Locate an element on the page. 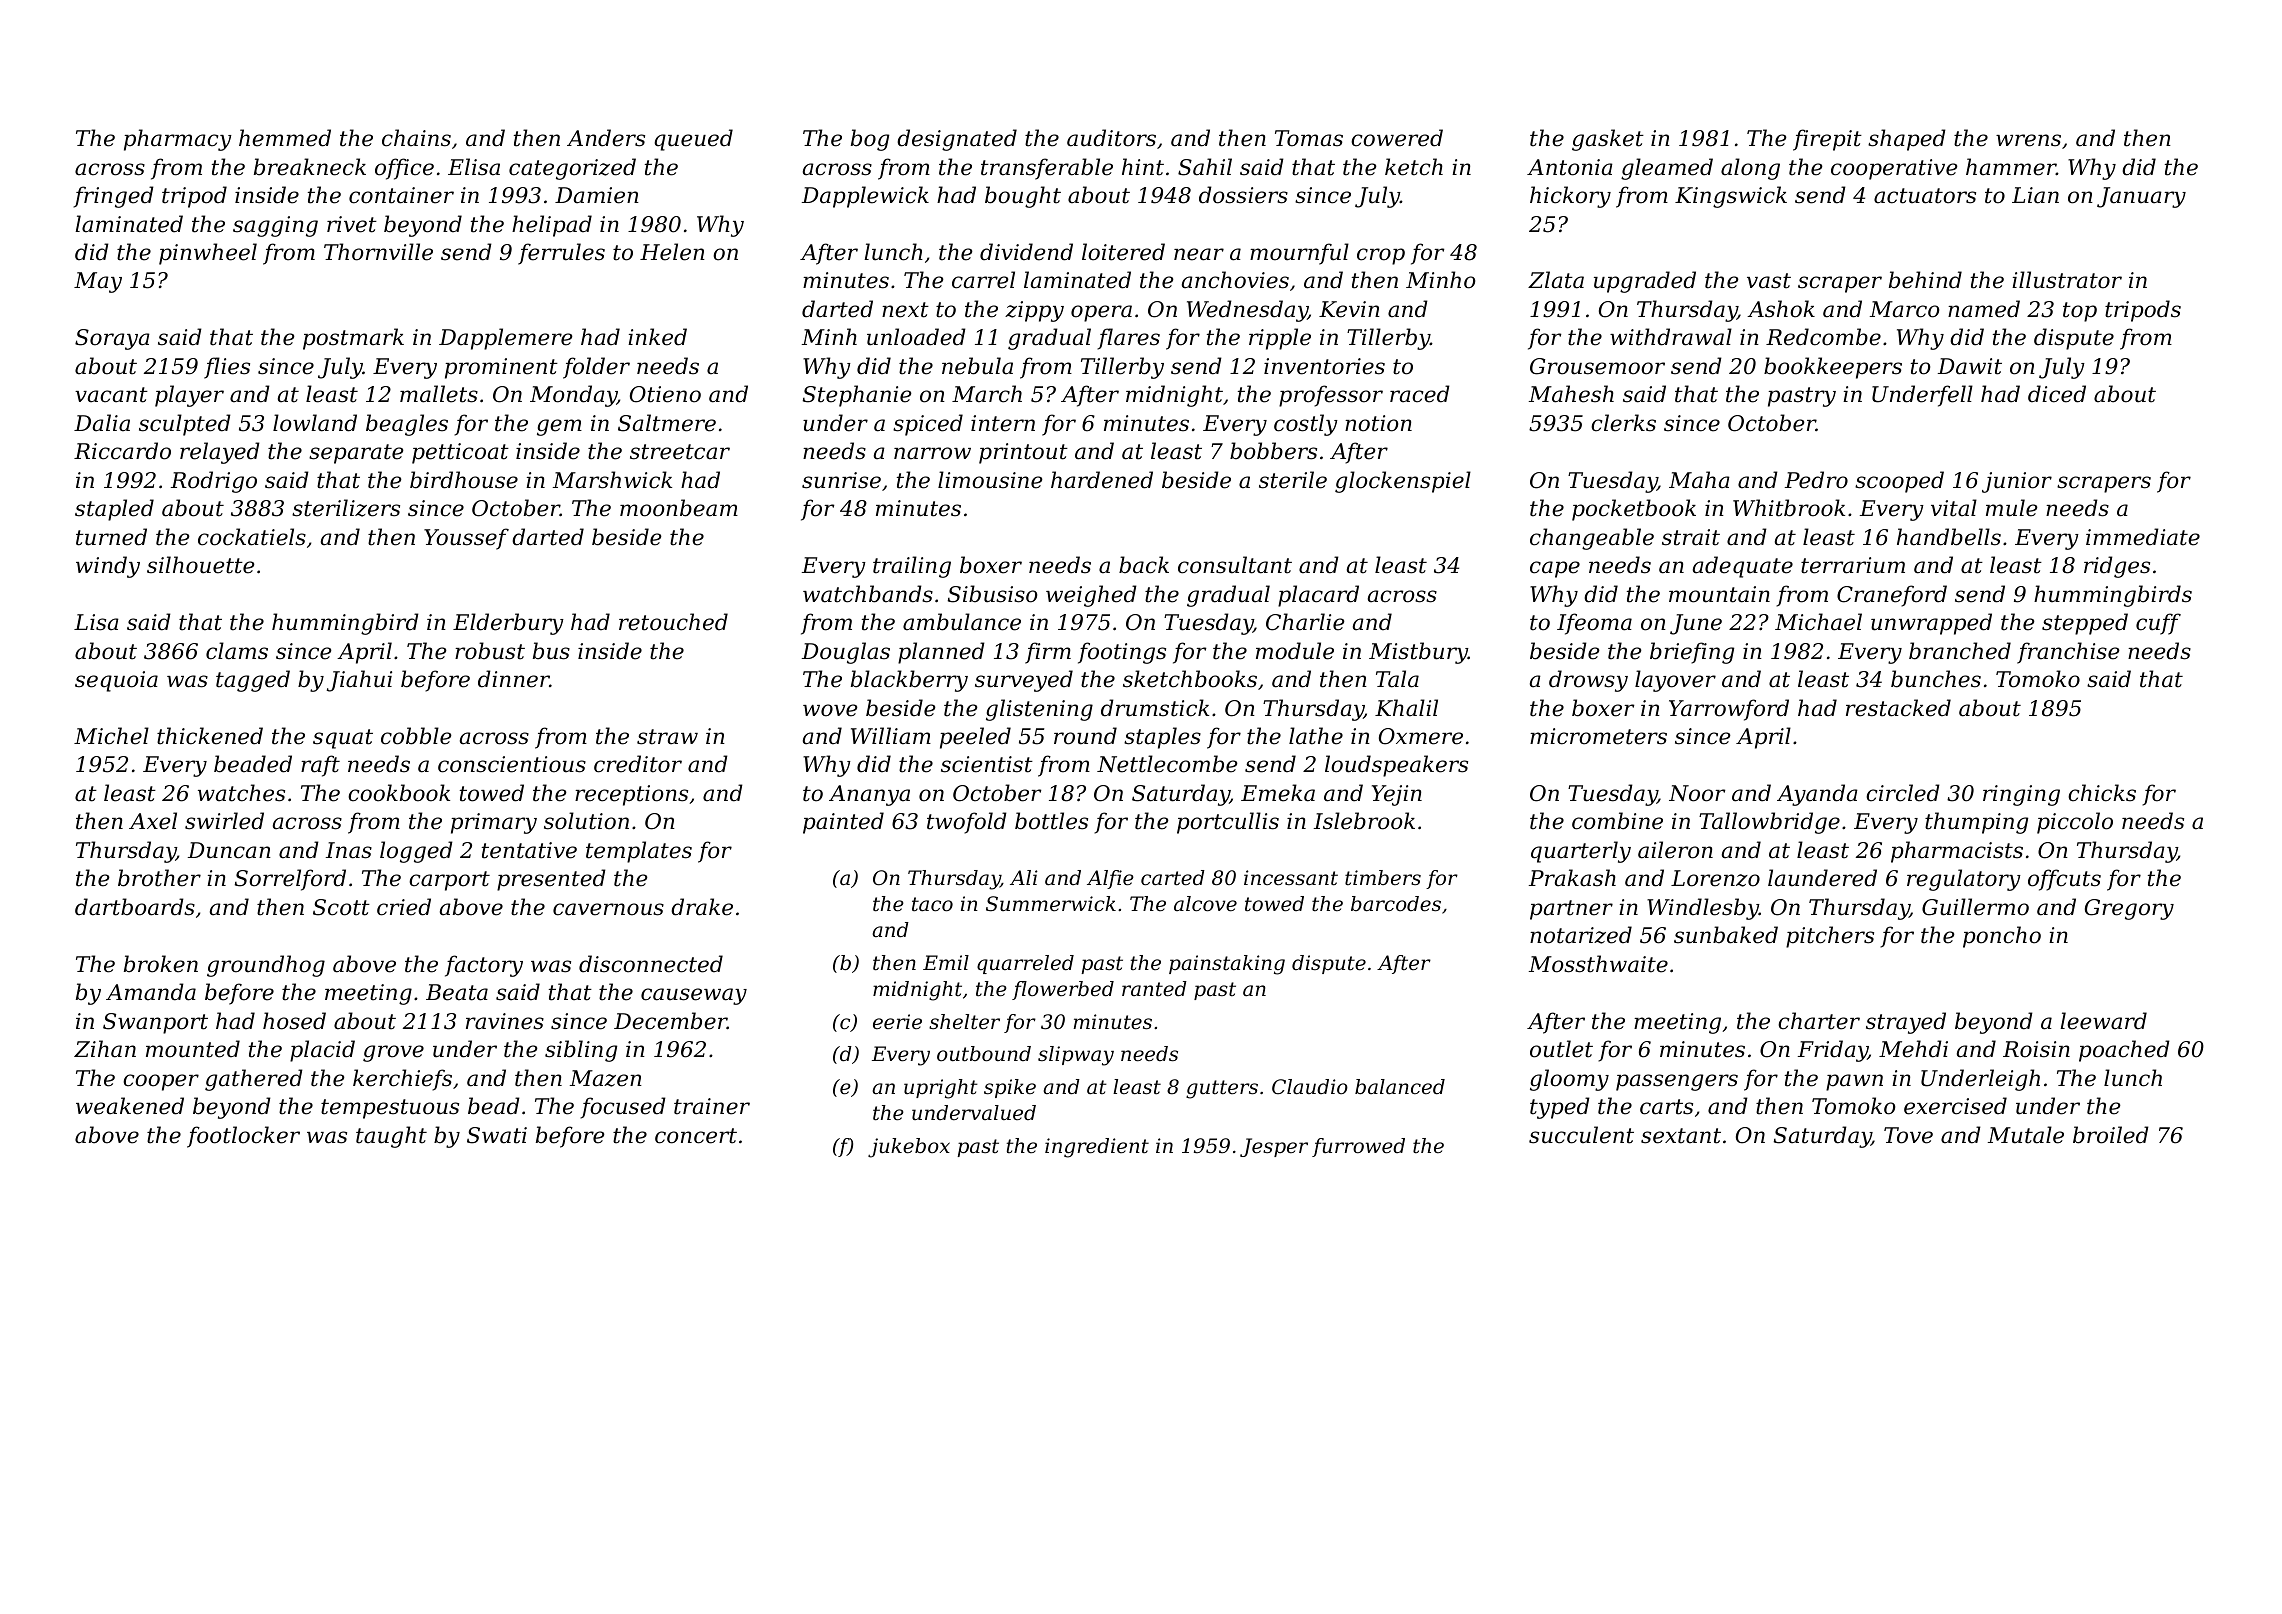 This page has height=1614, width=2282. top is located at coordinates (2080, 312).
